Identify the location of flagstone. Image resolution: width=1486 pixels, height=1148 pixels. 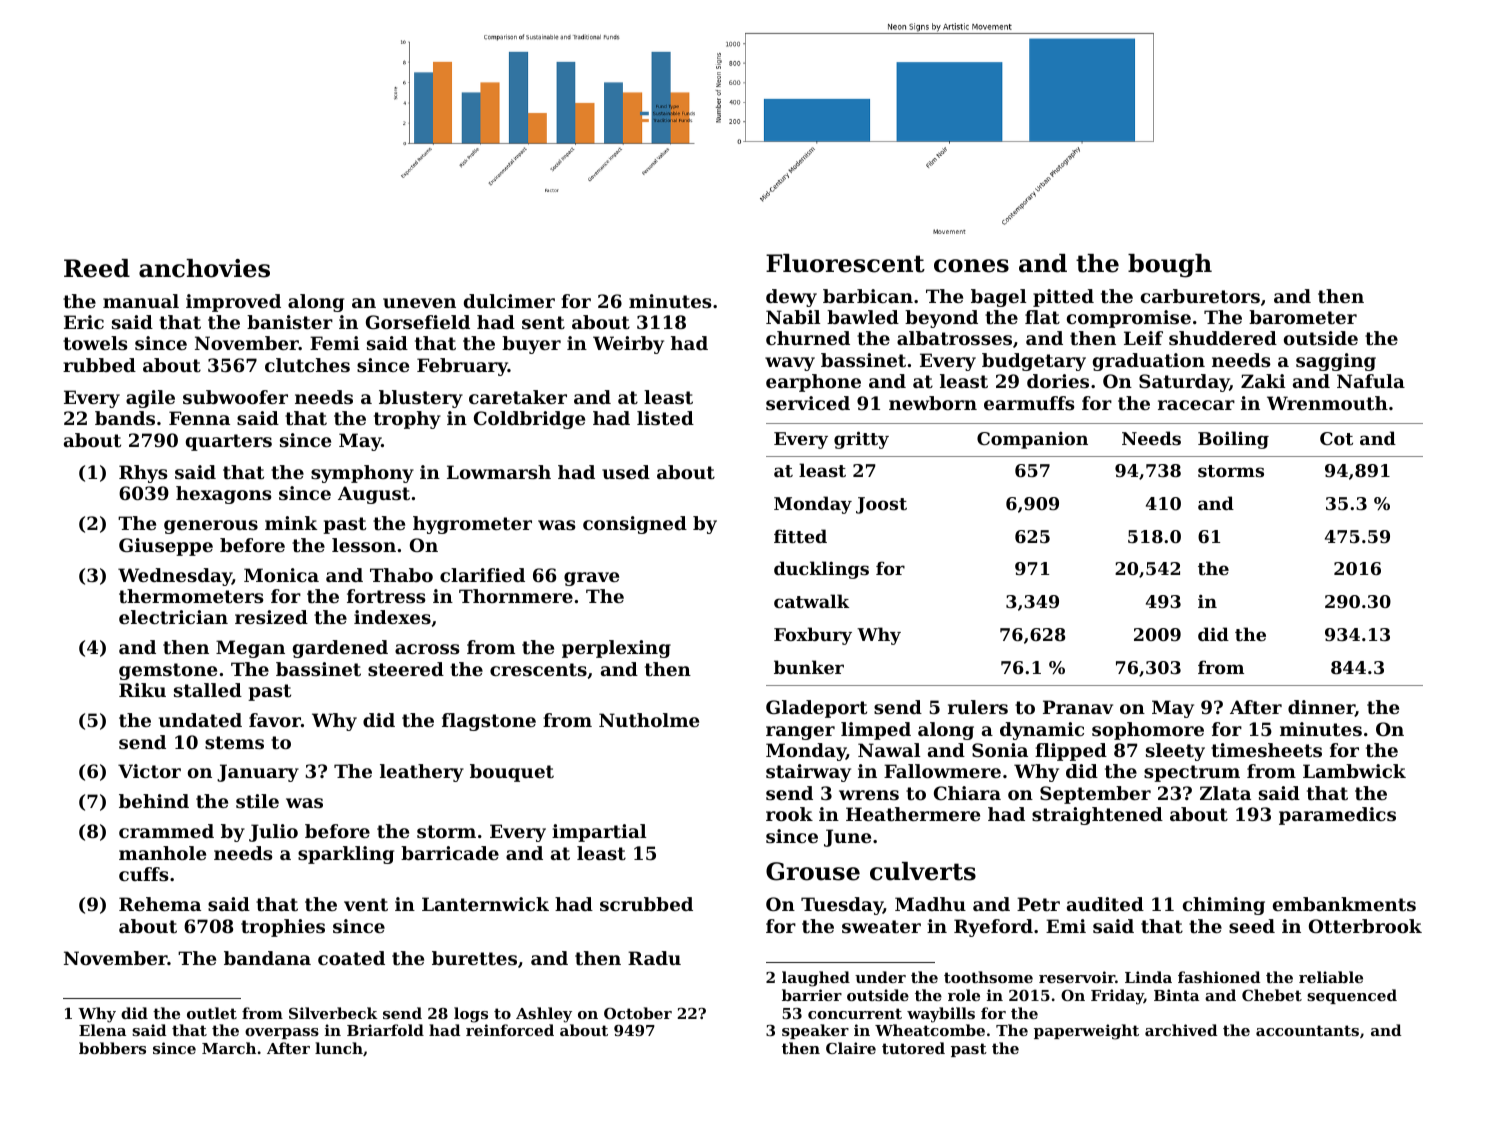
(489, 722).
